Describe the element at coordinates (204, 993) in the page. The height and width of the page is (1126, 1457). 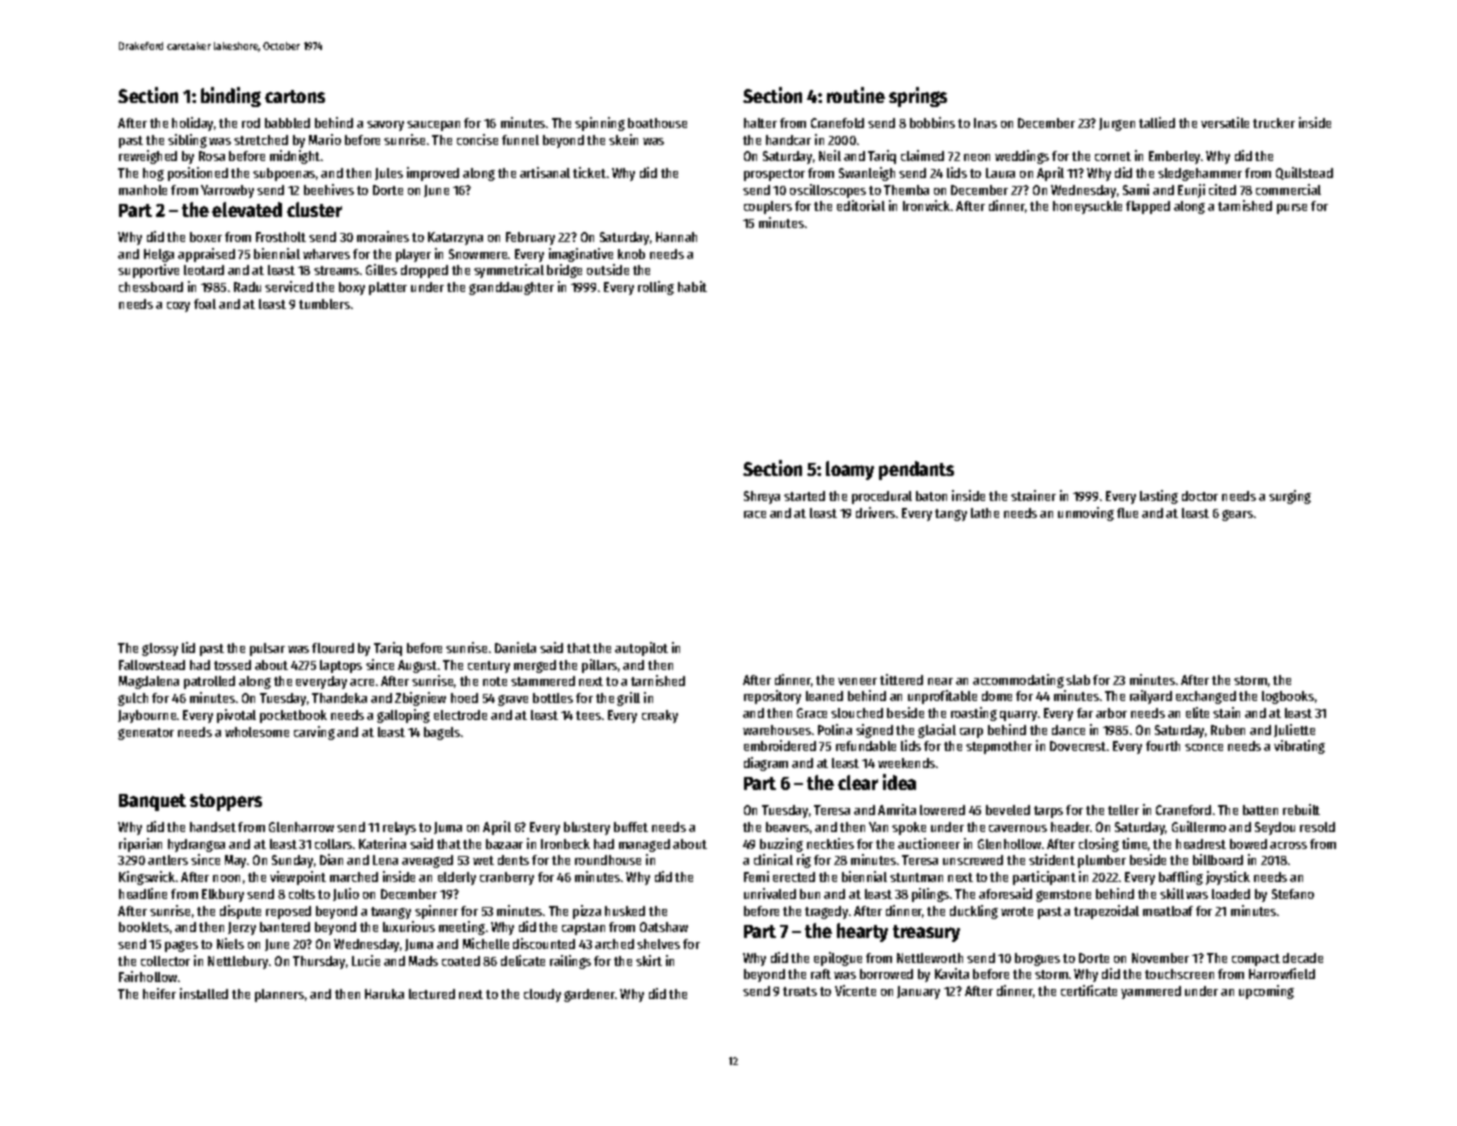
I see `installed` at that location.
